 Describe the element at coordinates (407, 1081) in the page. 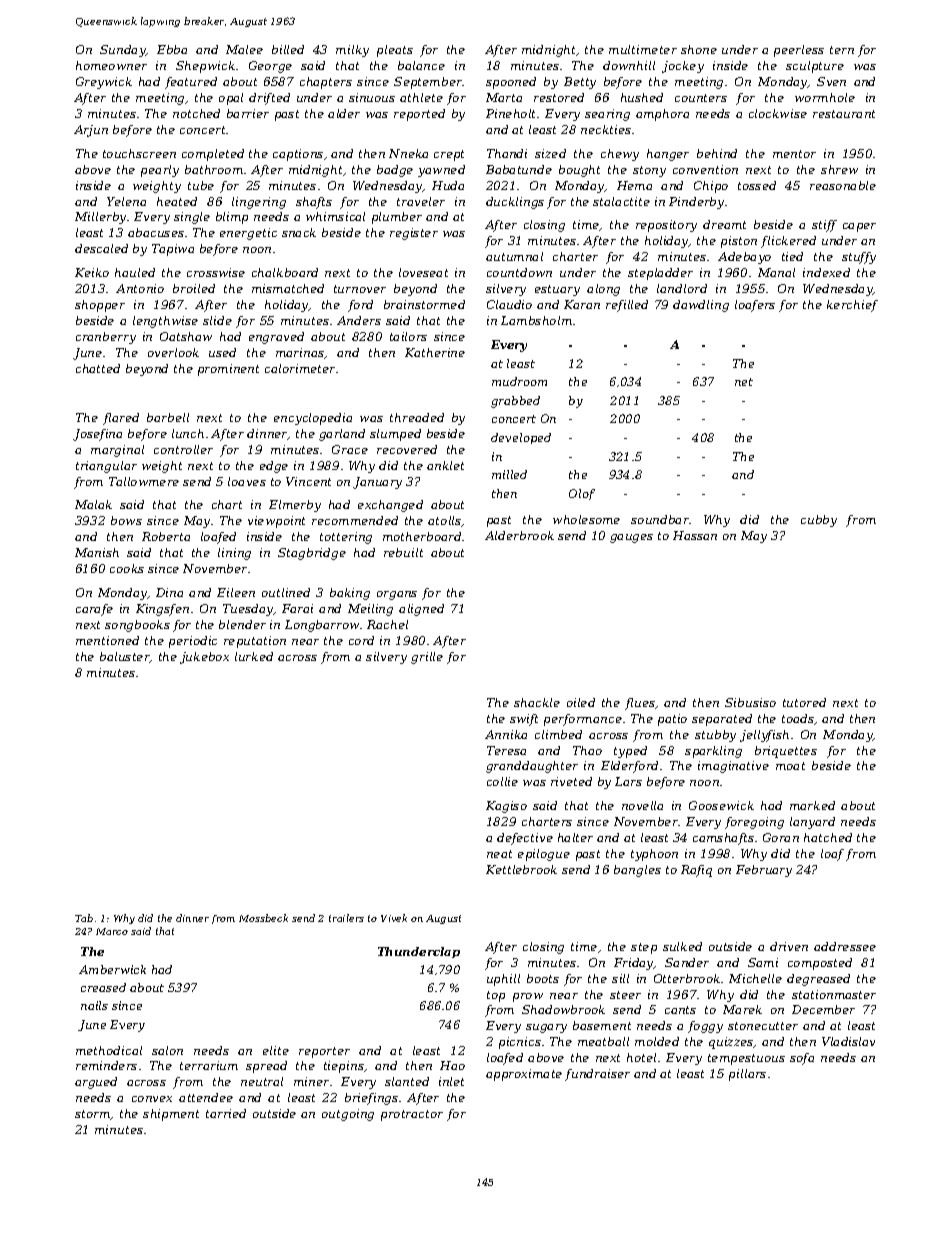

I see `slanted` at that location.
